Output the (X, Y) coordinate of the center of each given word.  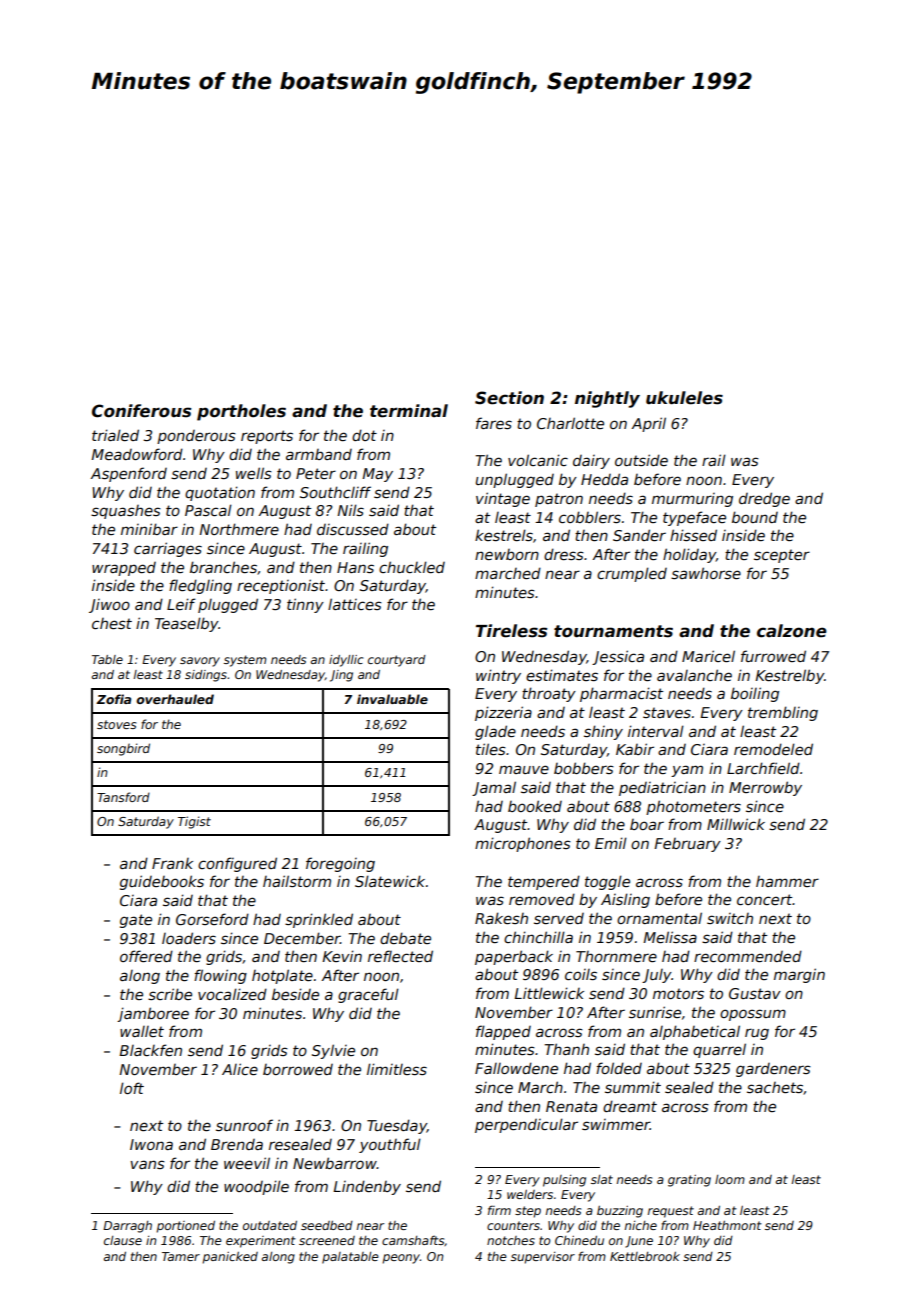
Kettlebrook (645, 1256)
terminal (409, 411)
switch (730, 918)
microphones (523, 844)
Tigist (194, 822)
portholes (241, 412)
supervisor (543, 1258)
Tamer (181, 1256)
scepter (782, 556)
